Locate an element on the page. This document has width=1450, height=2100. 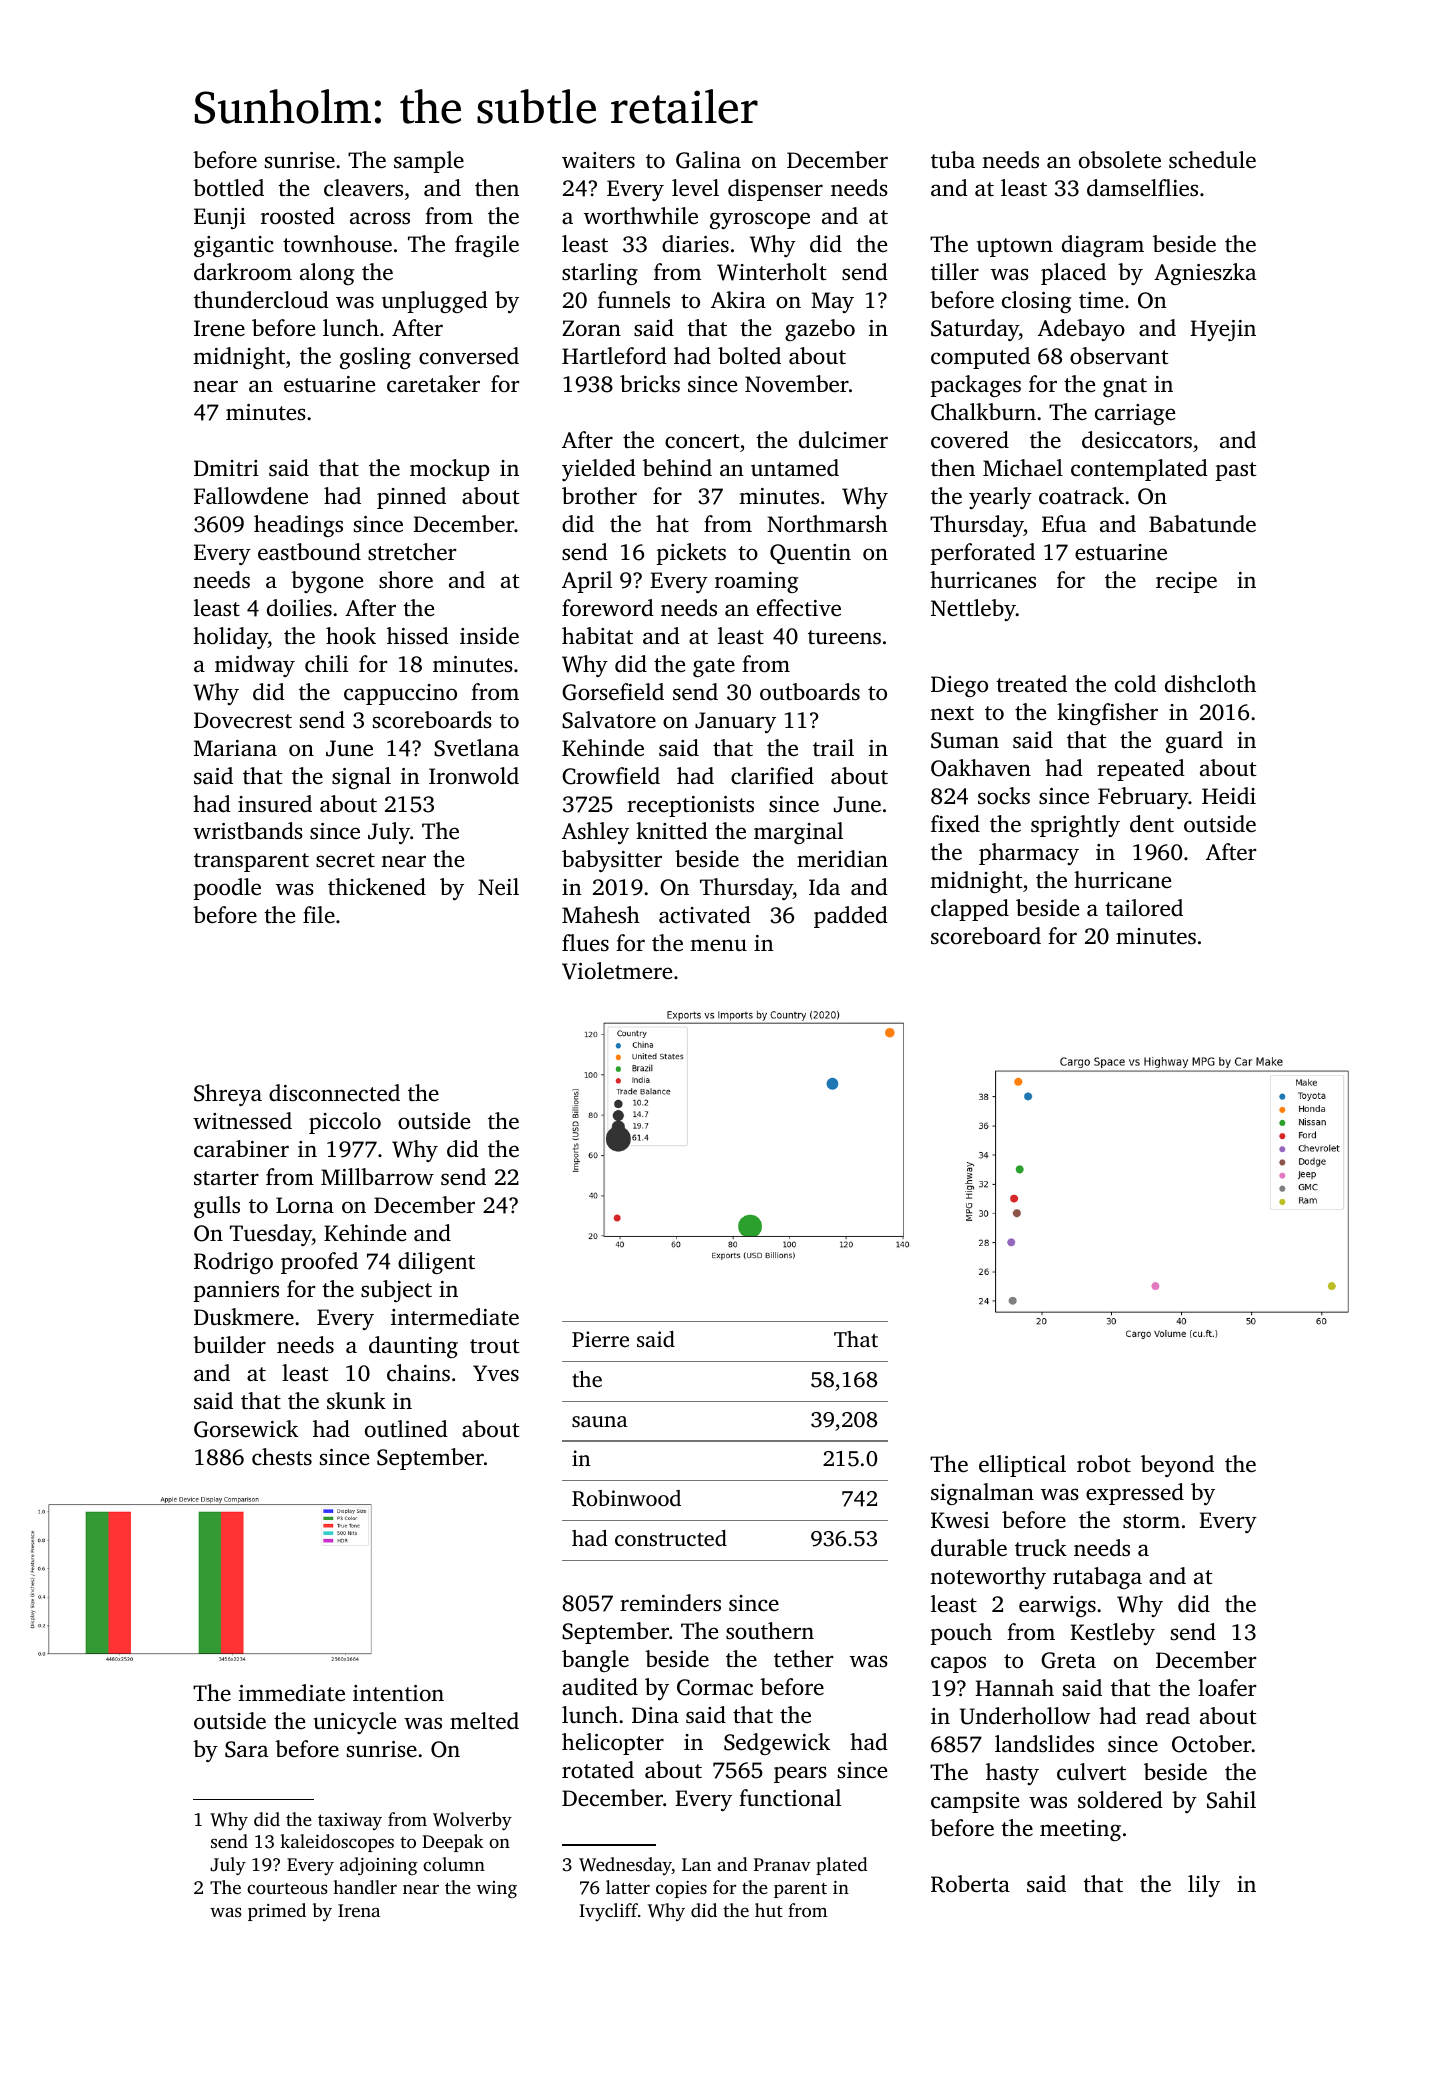
primed is located at coordinates (277, 1912).
